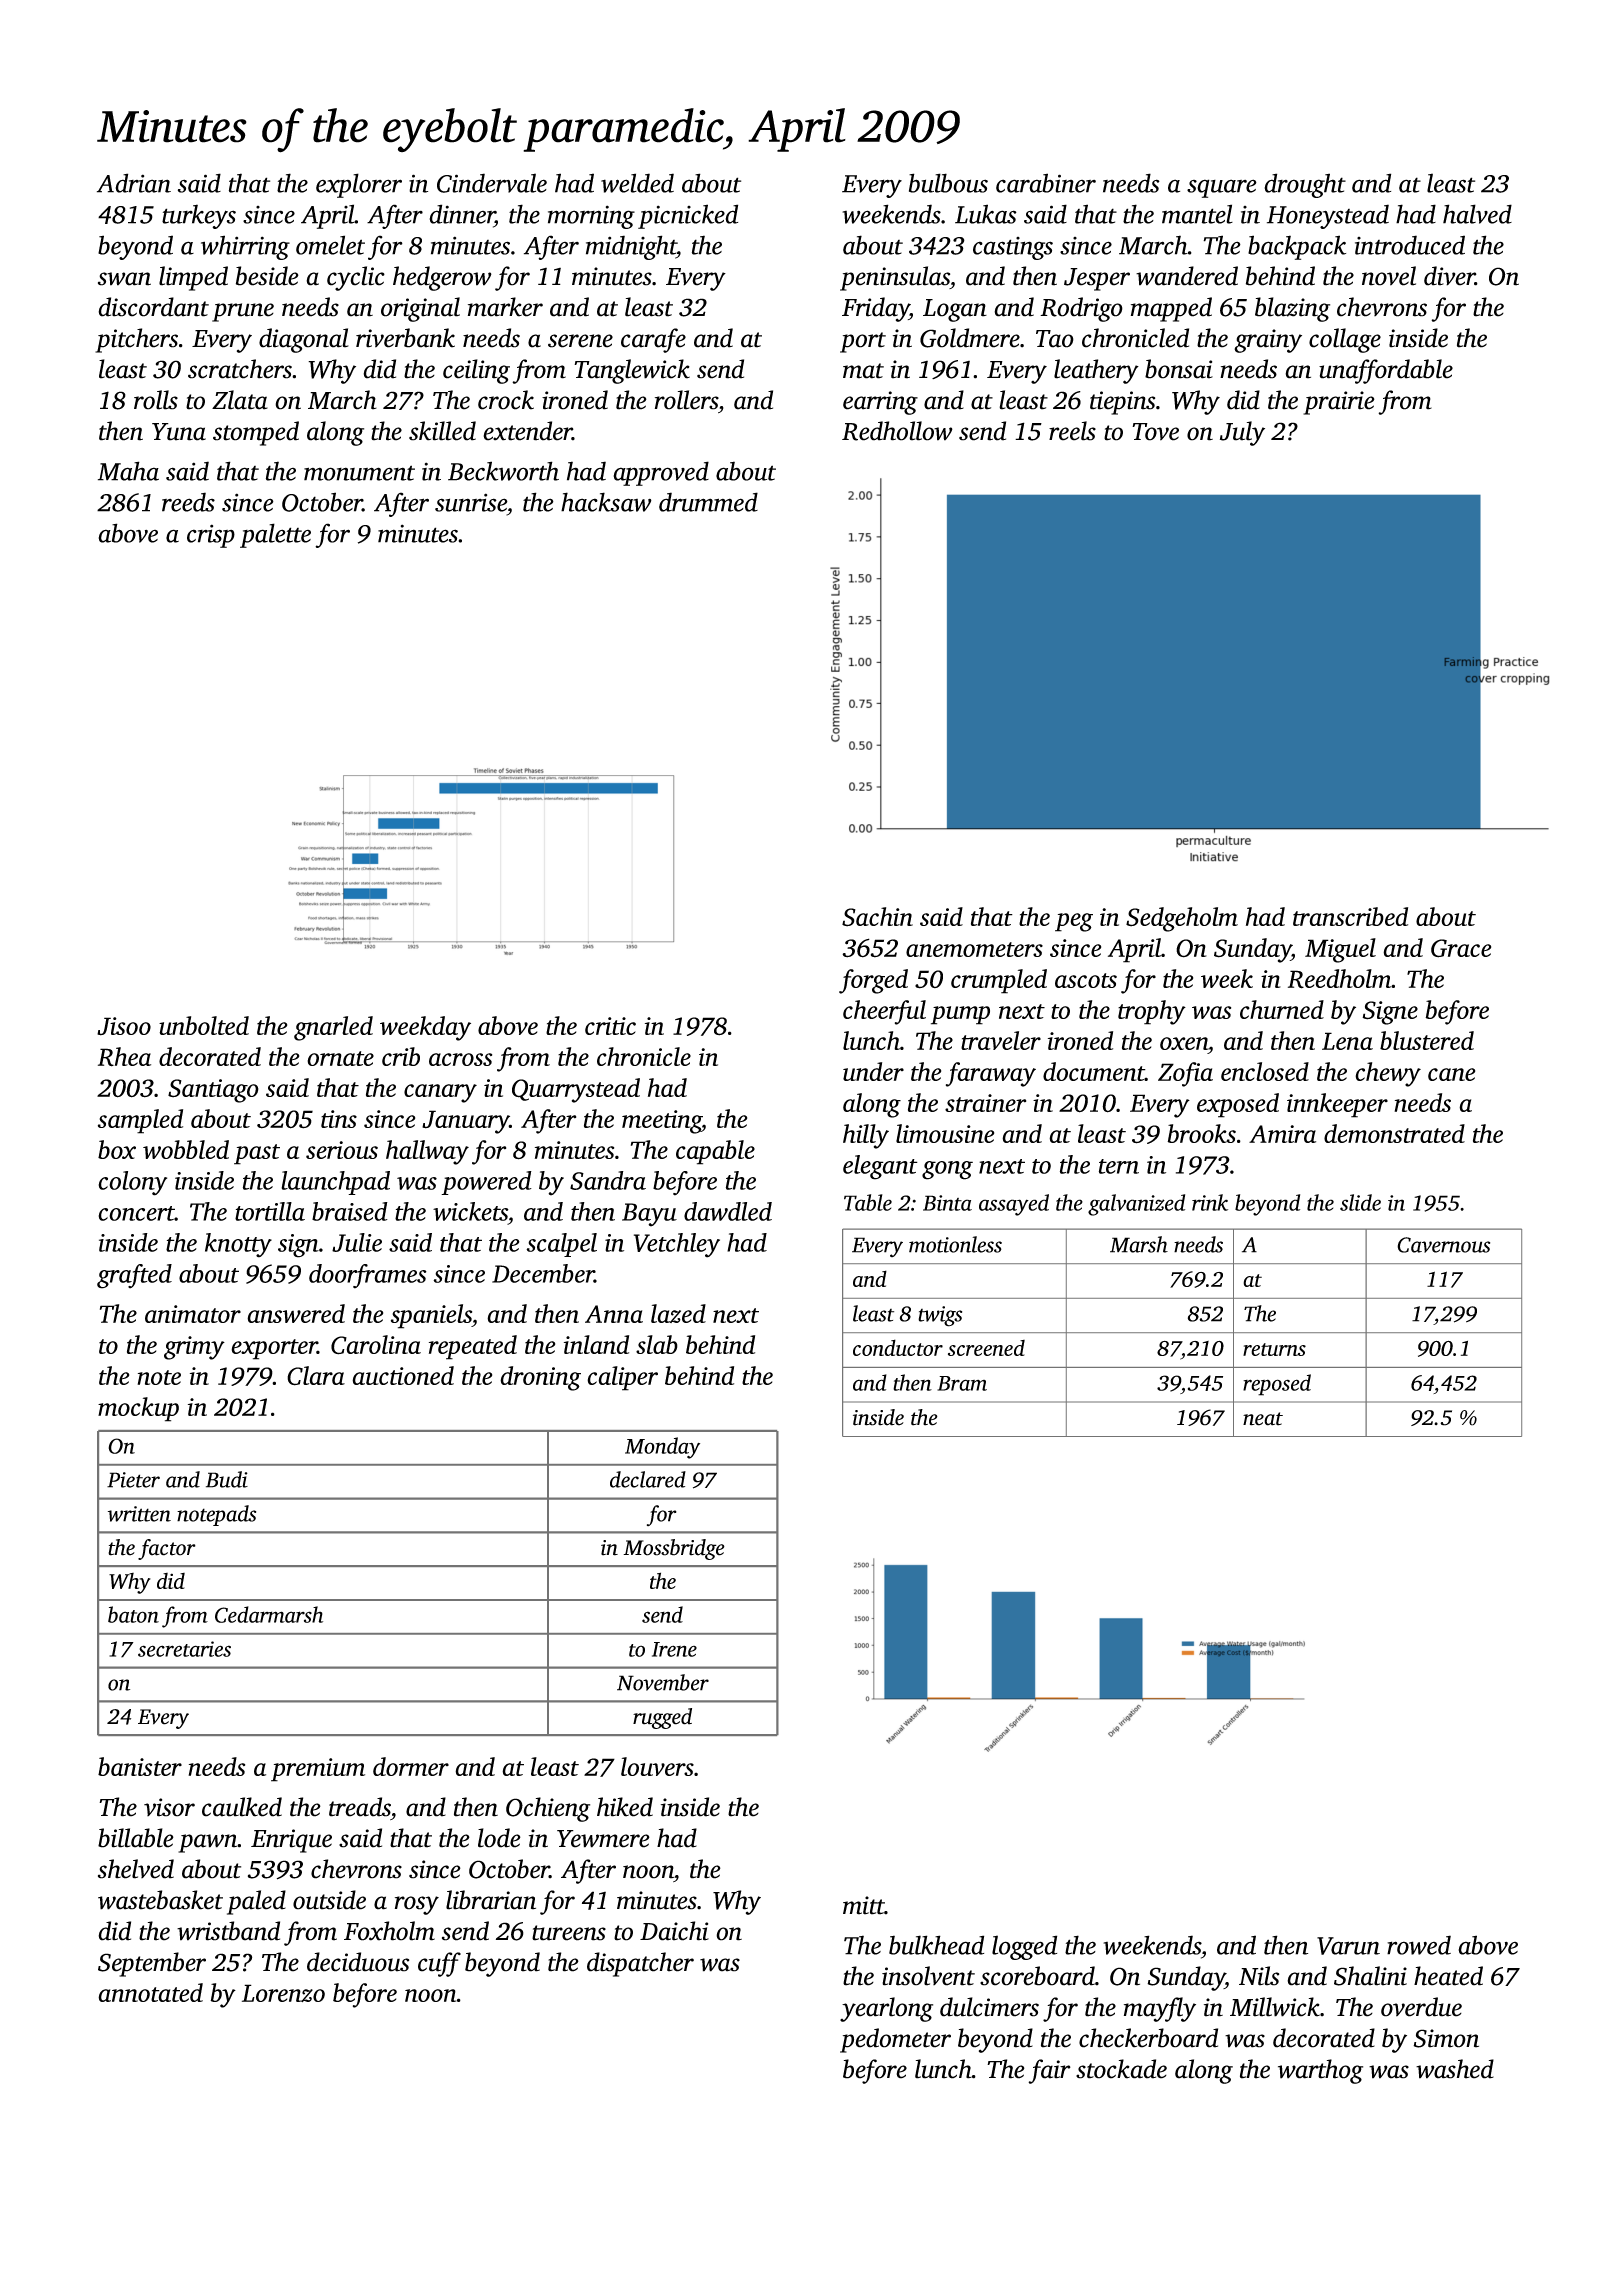 The image size is (1620, 2292). Describe the element at coordinates (283, 1993) in the screenshot. I see `Lorenzo` at that location.
